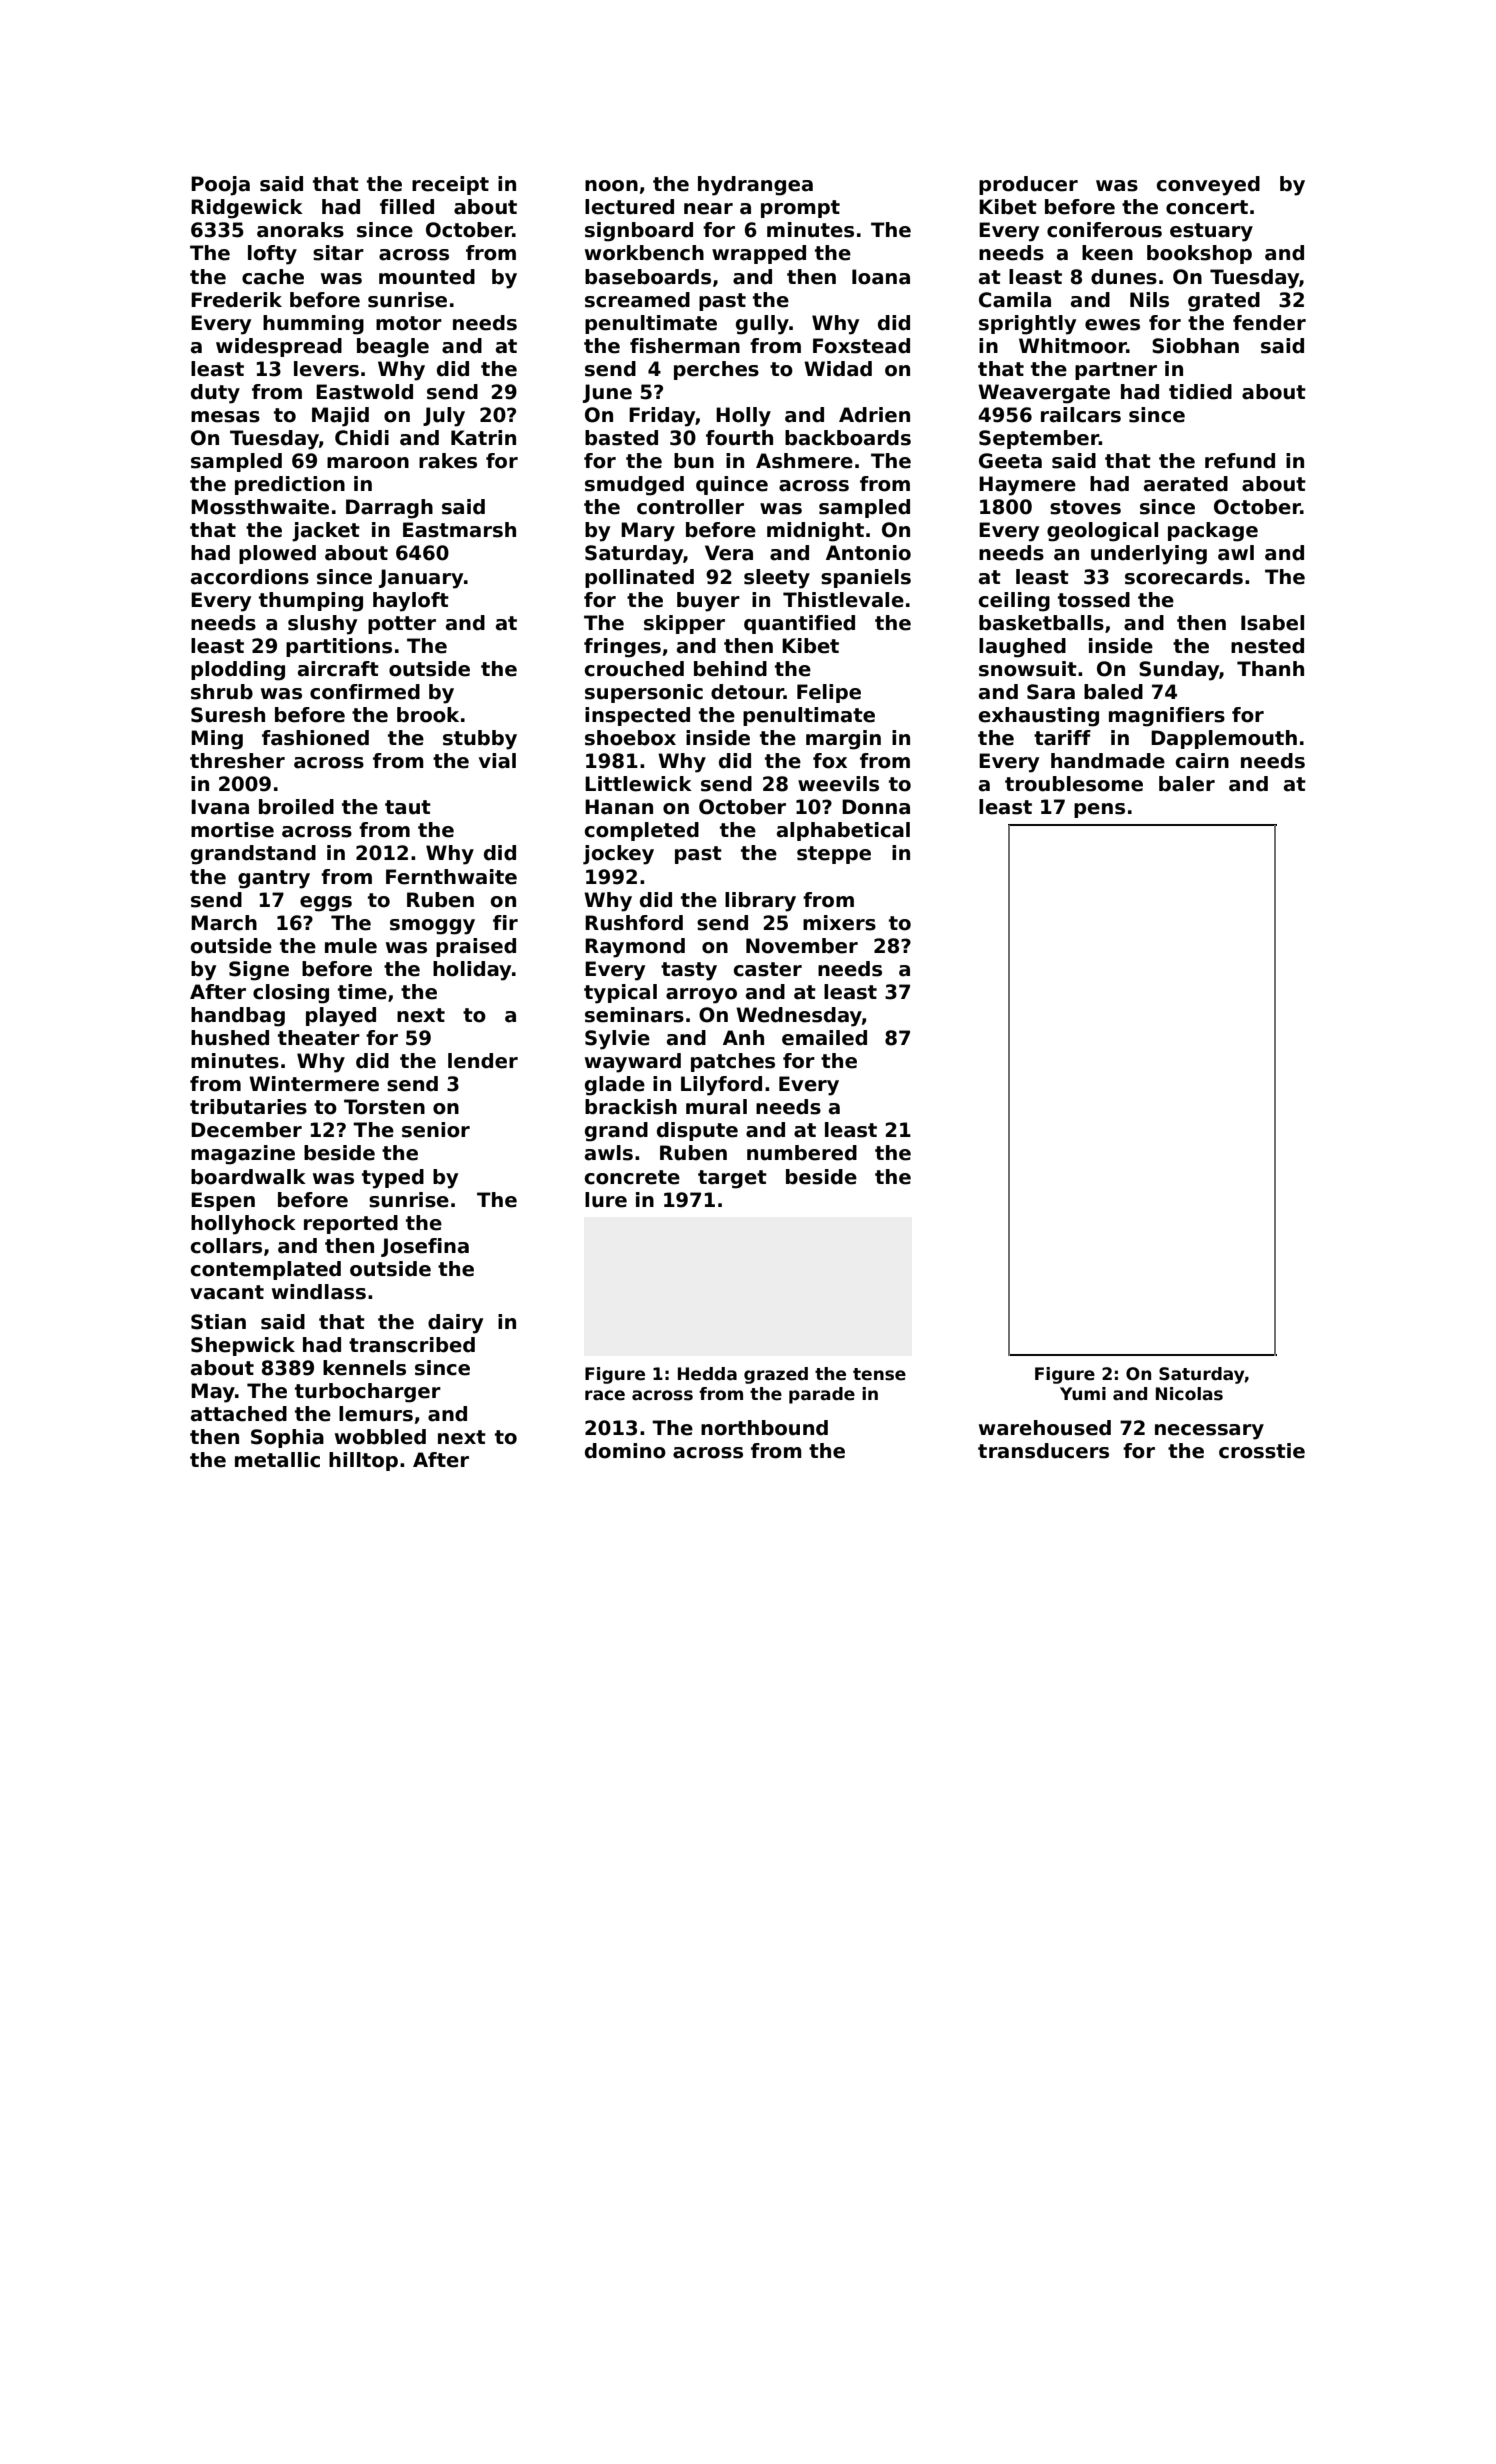  What do you see at coordinates (747, 692) in the page?
I see `detour` at bounding box center [747, 692].
